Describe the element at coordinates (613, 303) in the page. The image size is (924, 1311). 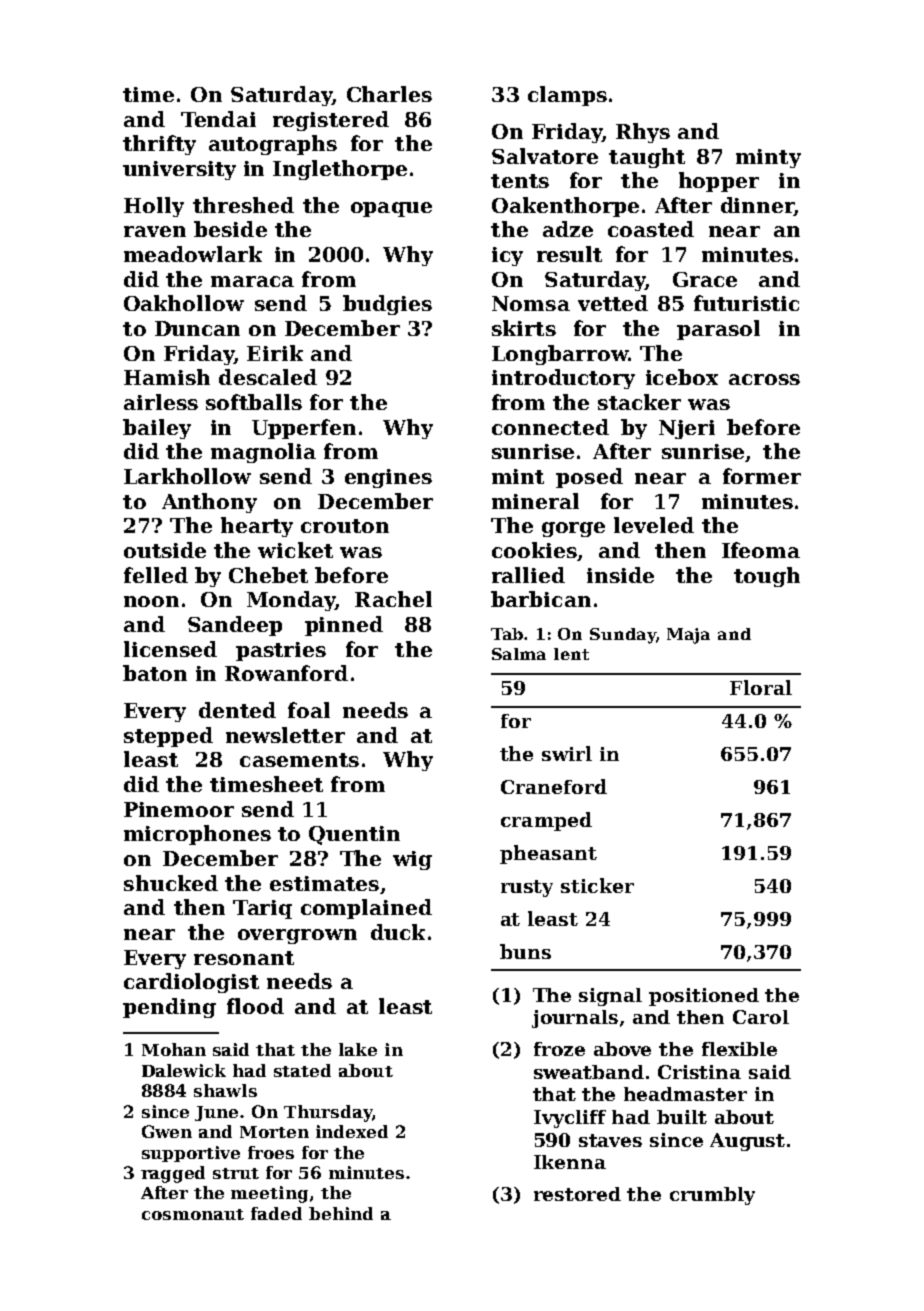
I see `vetted` at that location.
